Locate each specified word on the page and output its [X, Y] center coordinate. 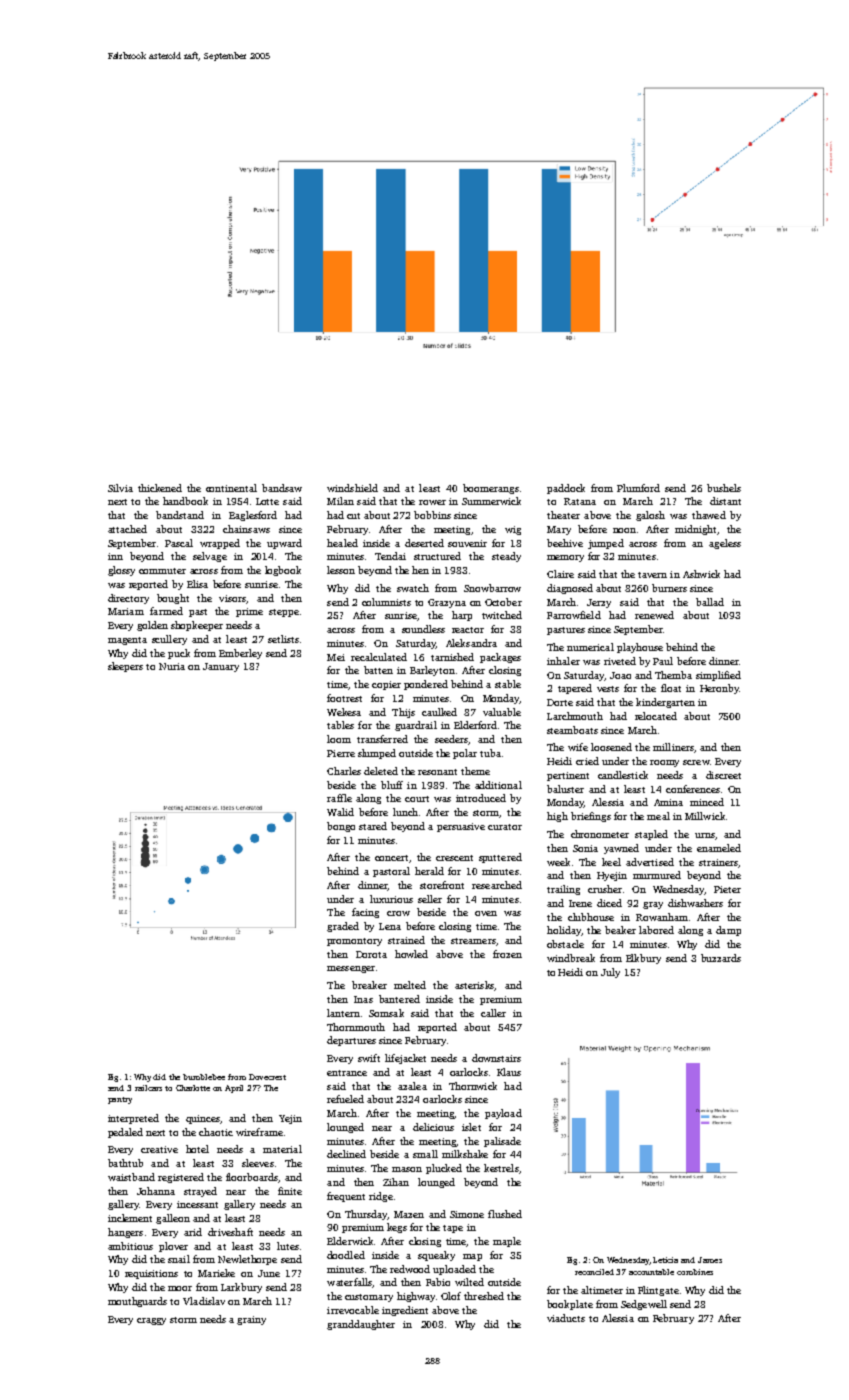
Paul [663, 661]
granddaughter [361, 1325]
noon [624, 530]
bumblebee [204, 1077]
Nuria [172, 666]
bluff [392, 785]
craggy [151, 1321]
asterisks [474, 985]
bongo [341, 827]
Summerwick [491, 501]
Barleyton [432, 671]
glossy [121, 571]
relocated [656, 716]
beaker [620, 930]
